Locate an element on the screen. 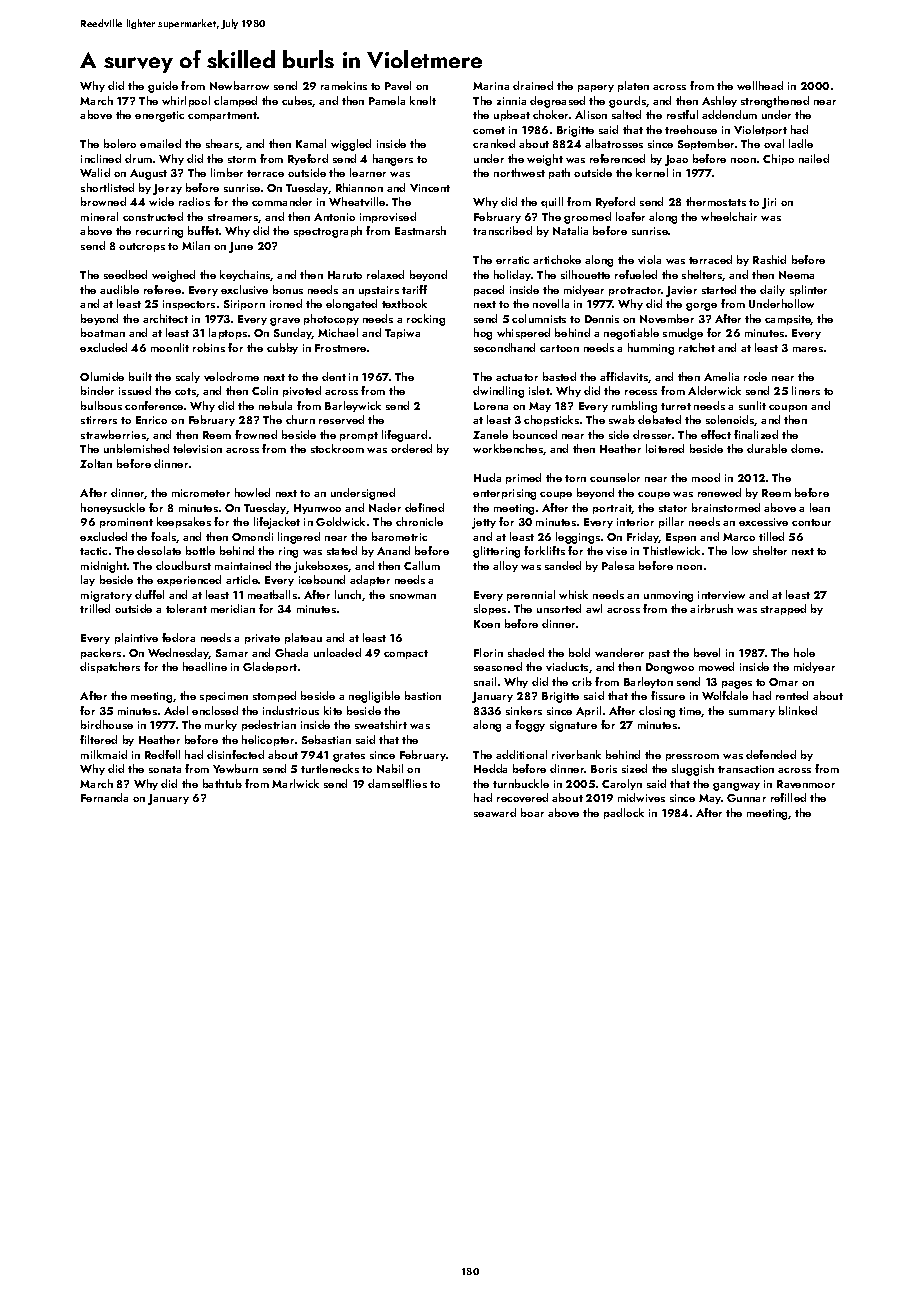  outcrops is located at coordinates (142, 247).
